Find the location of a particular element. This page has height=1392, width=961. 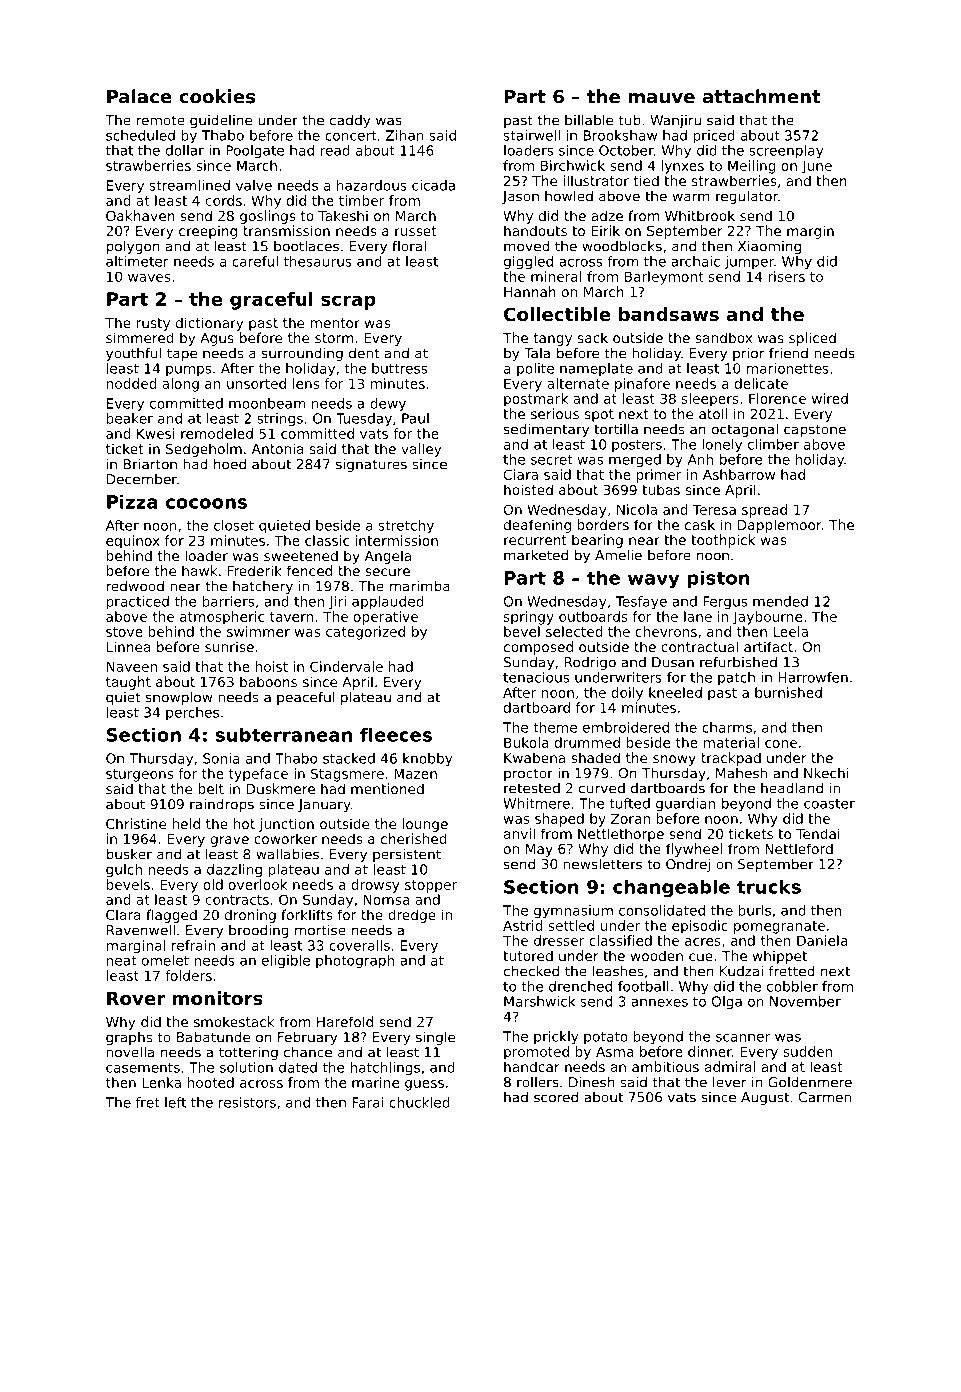

waves is located at coordinates (149, 278).
